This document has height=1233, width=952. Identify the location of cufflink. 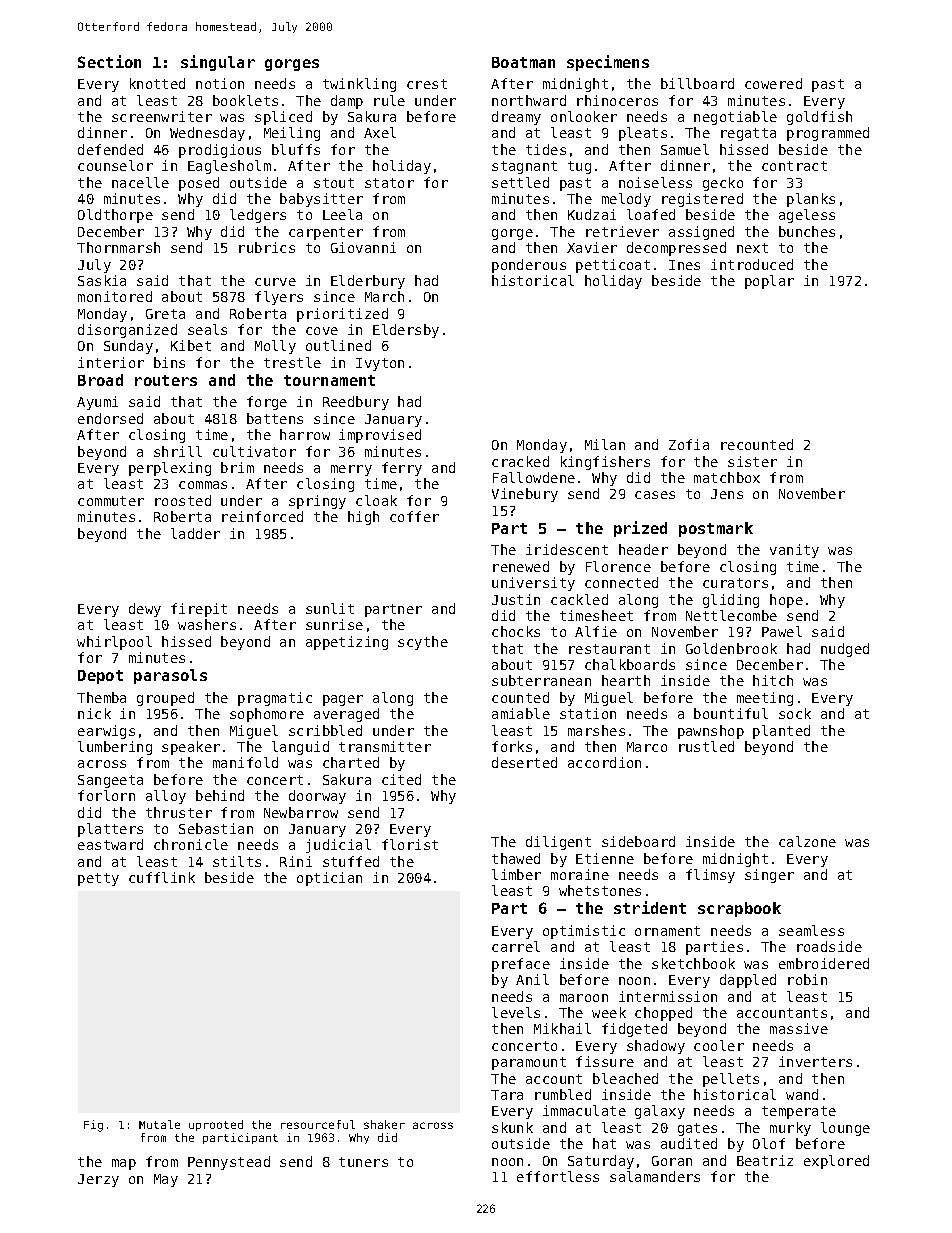
(162, 877).
